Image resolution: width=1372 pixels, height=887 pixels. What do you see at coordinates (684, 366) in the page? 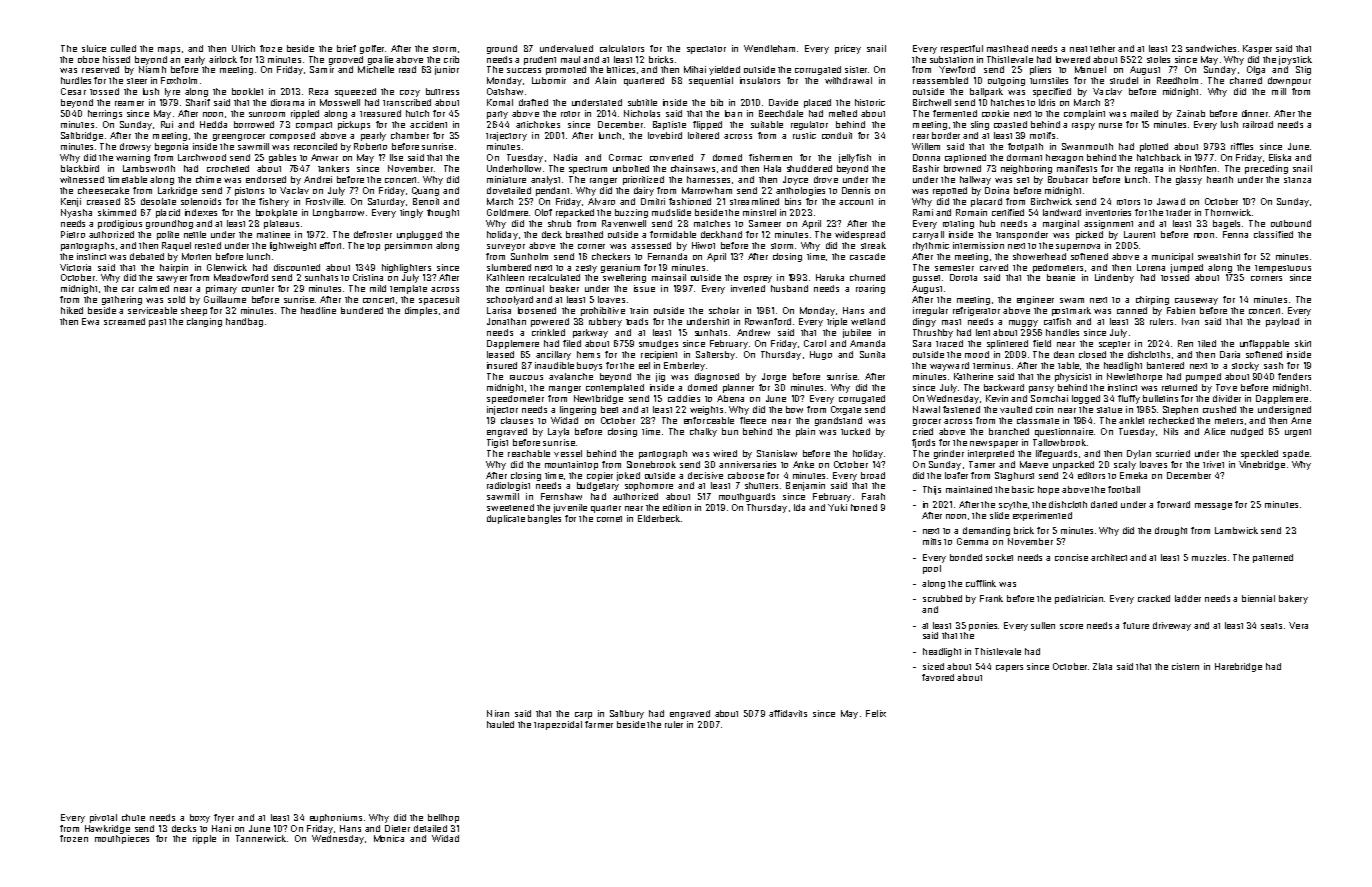
I see `Emberley` at bounding box center [684, 366].
